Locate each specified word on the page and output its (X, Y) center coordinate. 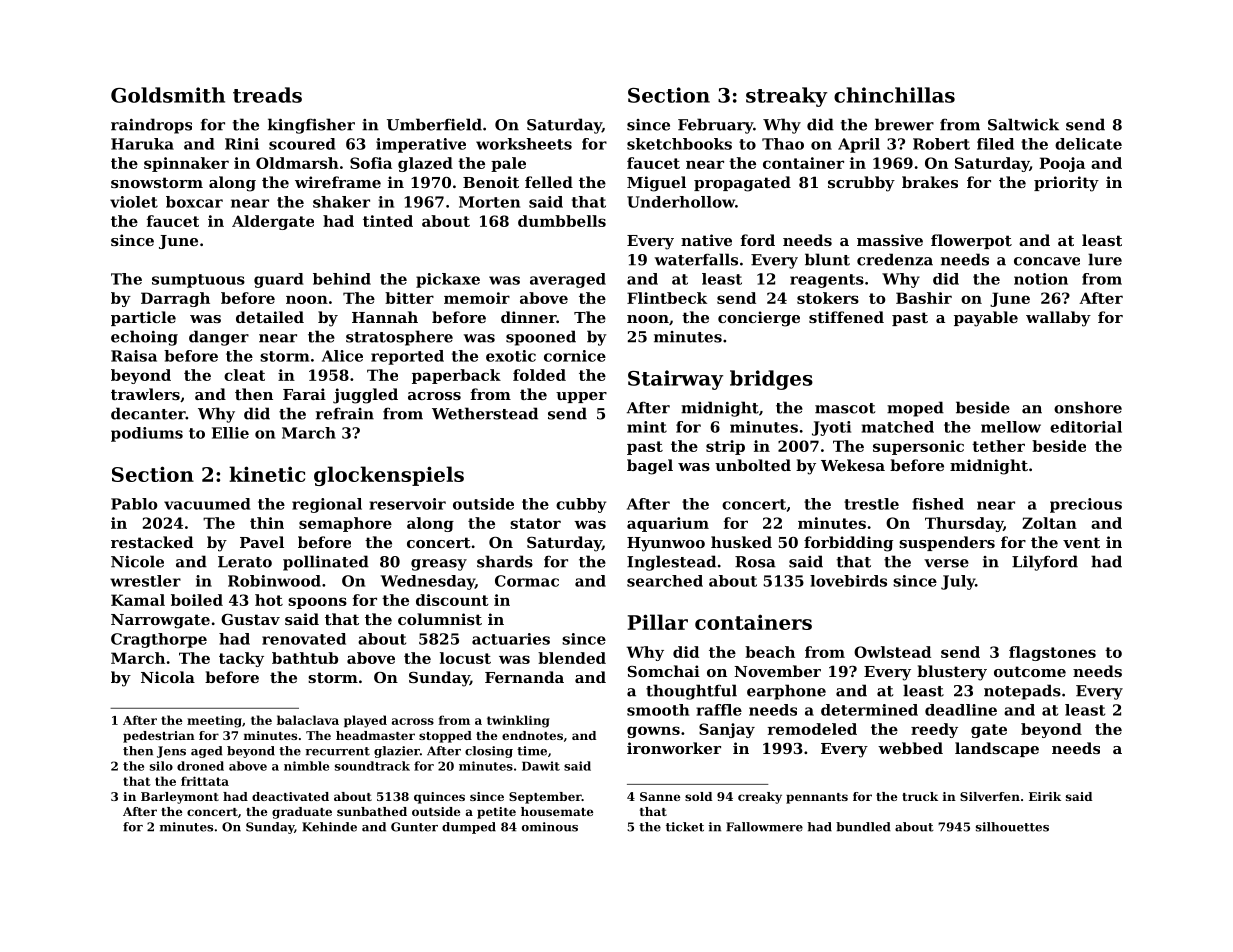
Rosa (755, 562)
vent (1081, 542)
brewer (904, 124)
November (777, 671)
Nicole (137, 561)
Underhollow (681, 202)
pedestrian (159, 737)
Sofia (371, 163)
